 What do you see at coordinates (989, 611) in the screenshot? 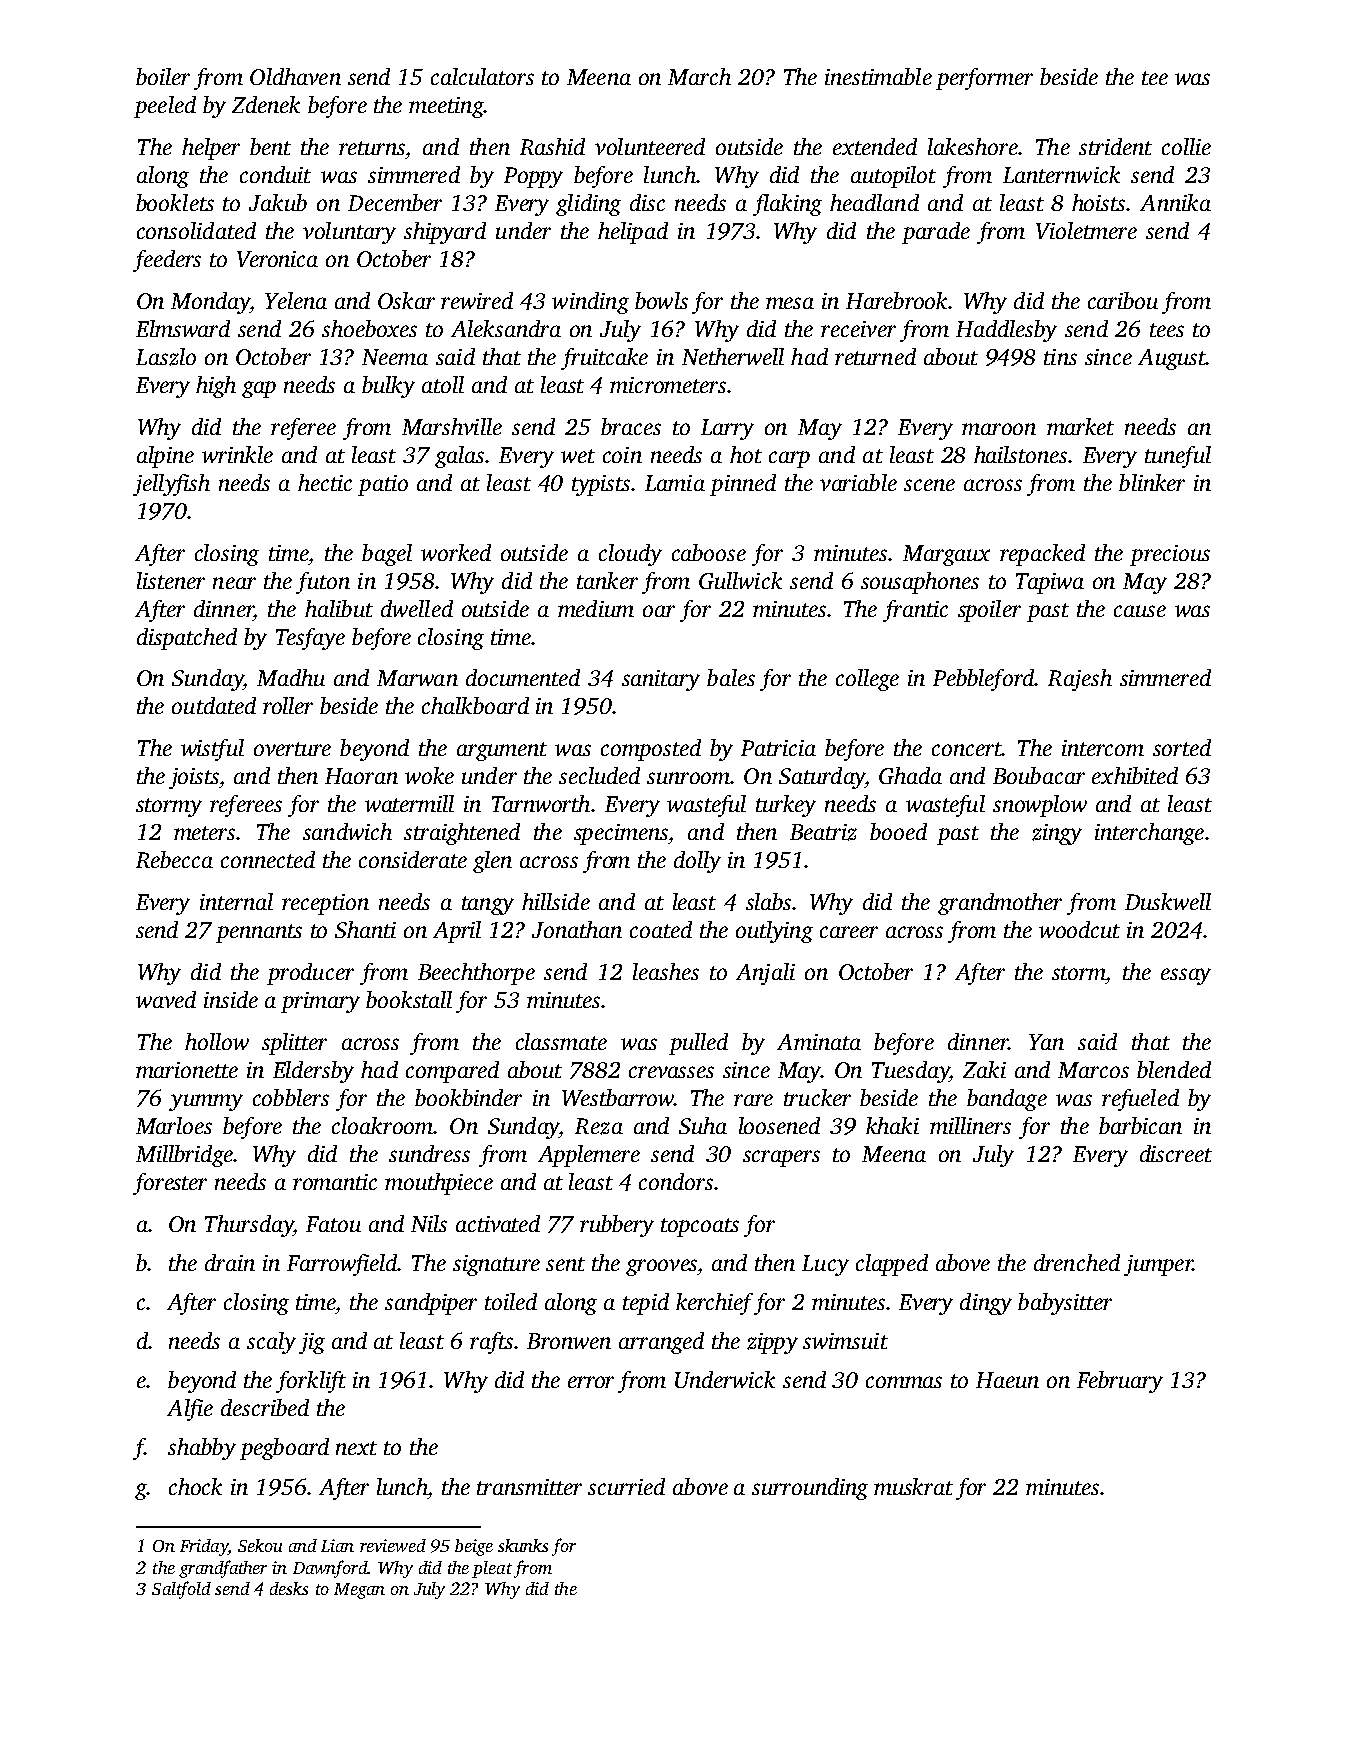
I see `spoiler` at bounding box center [989, 611].
